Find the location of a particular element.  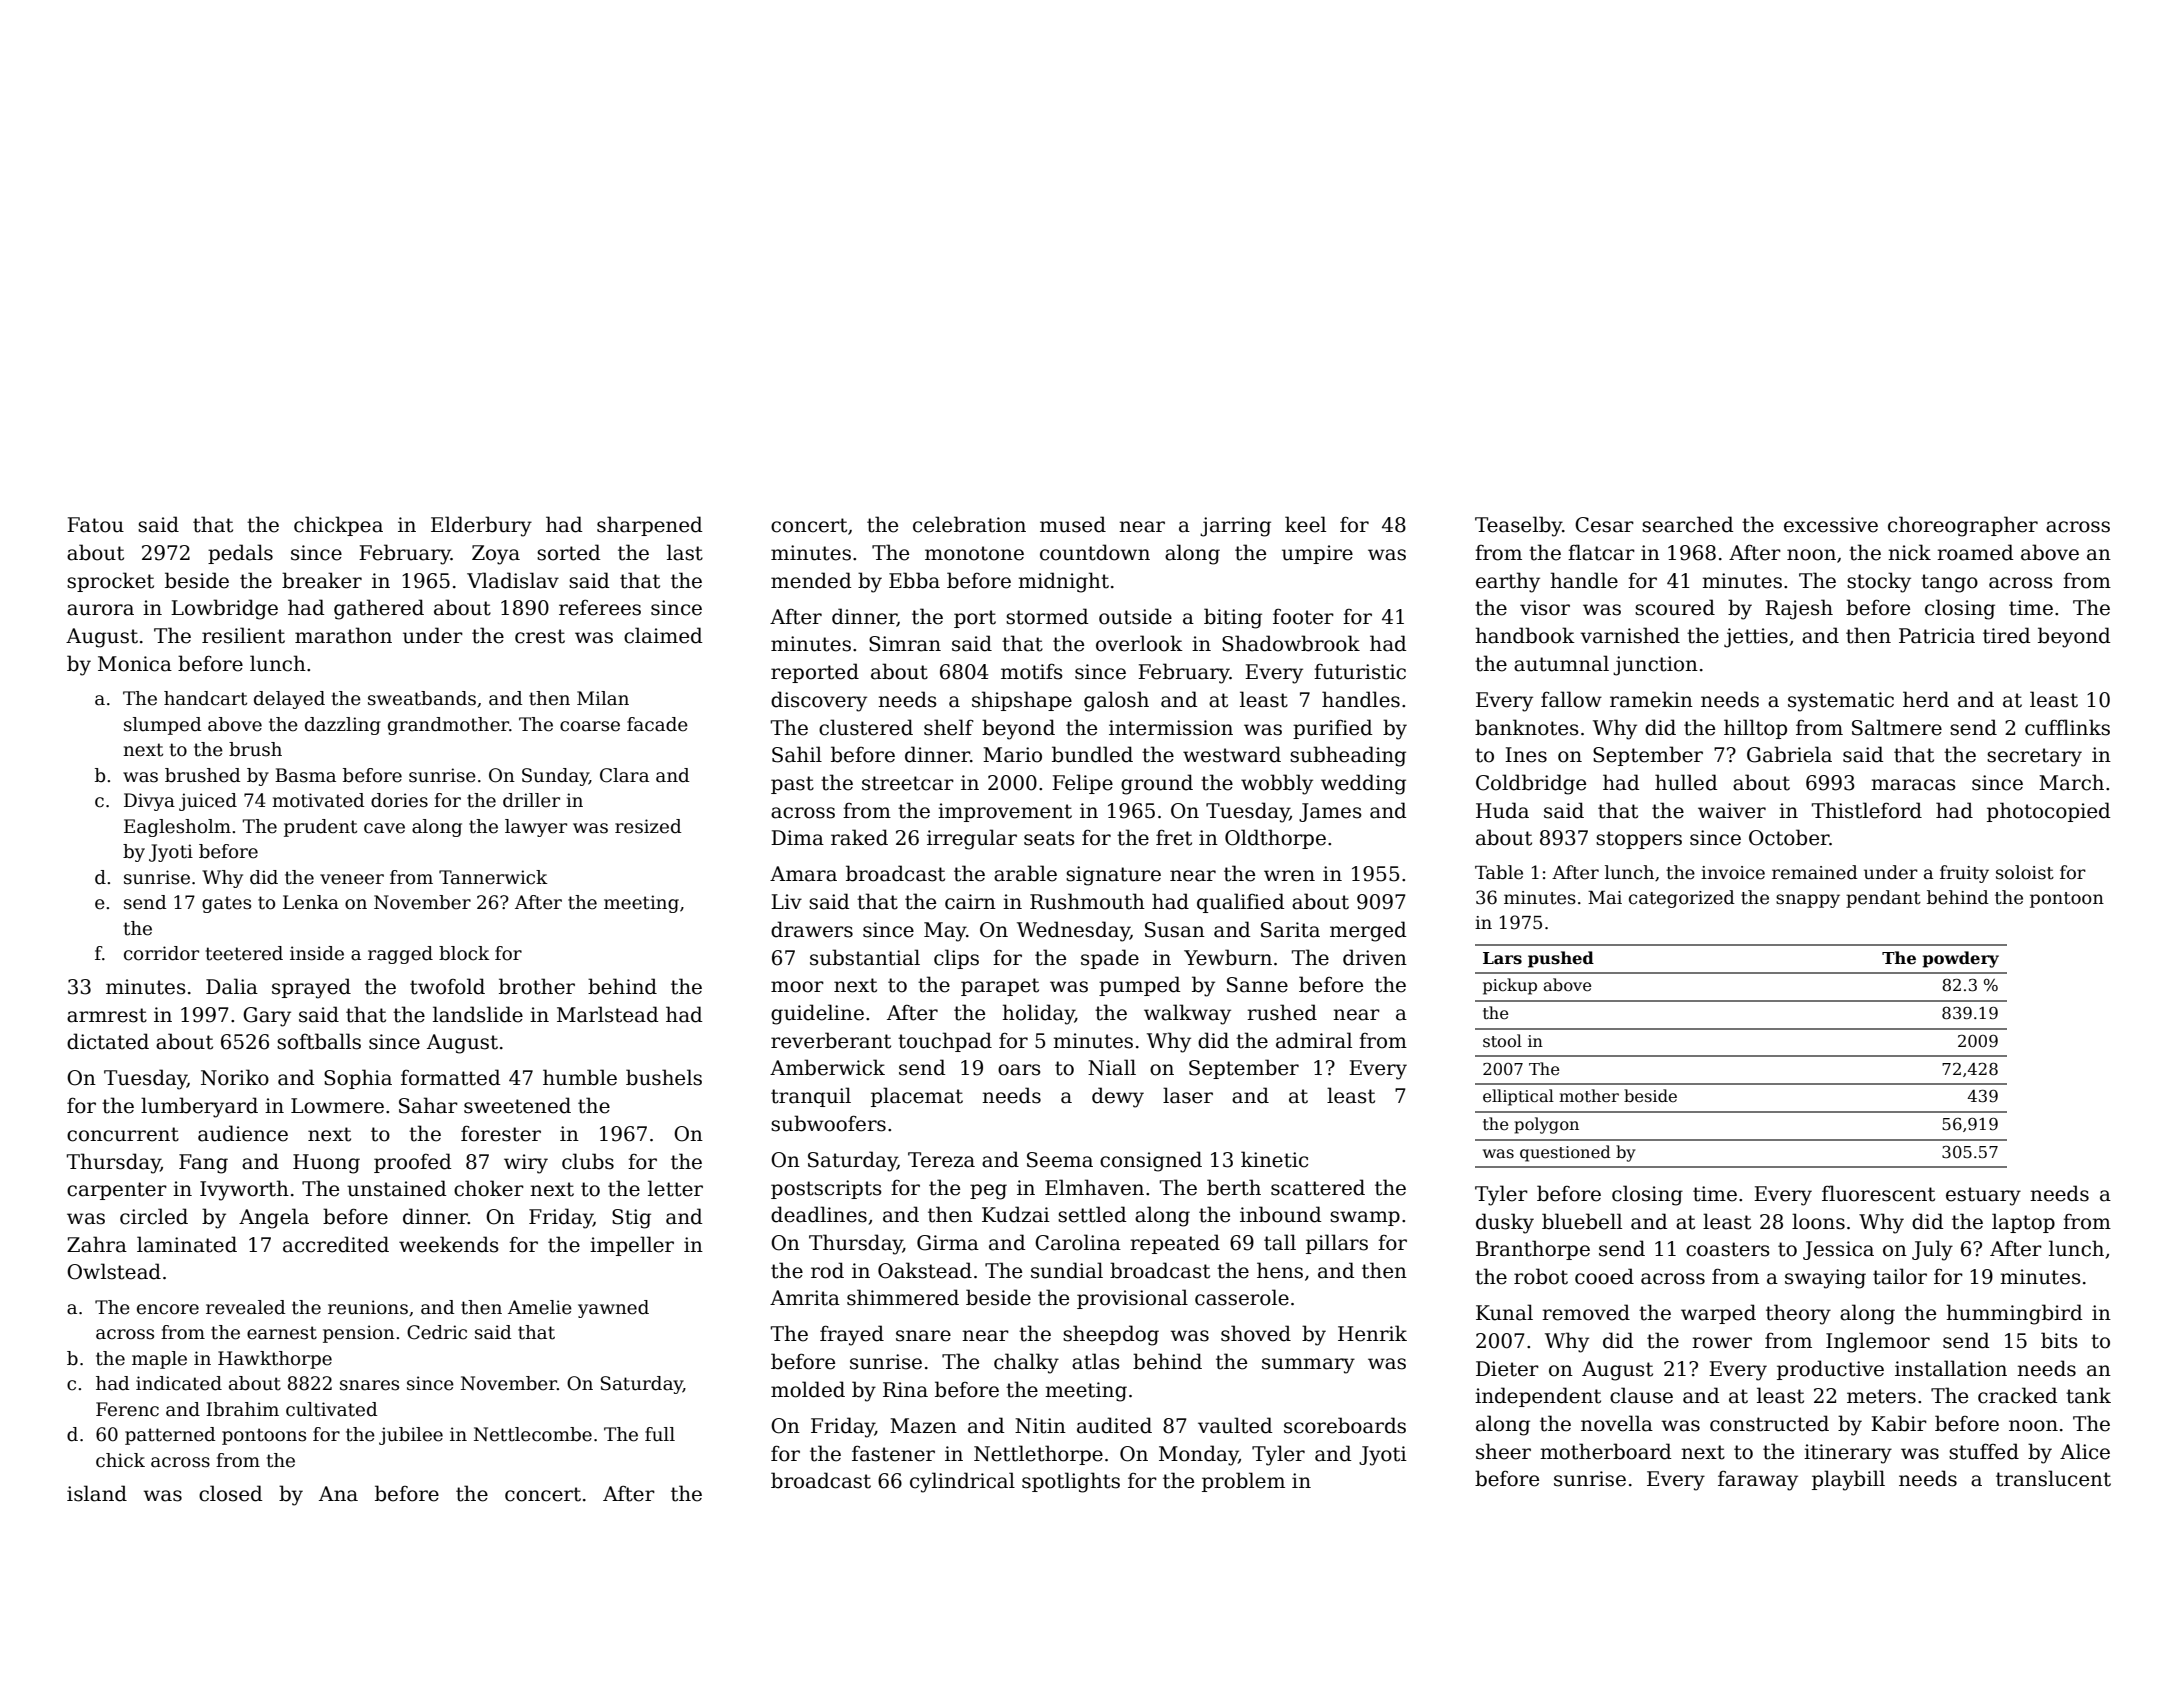

Nettlecombe is located at coordinates (533, 1434).
